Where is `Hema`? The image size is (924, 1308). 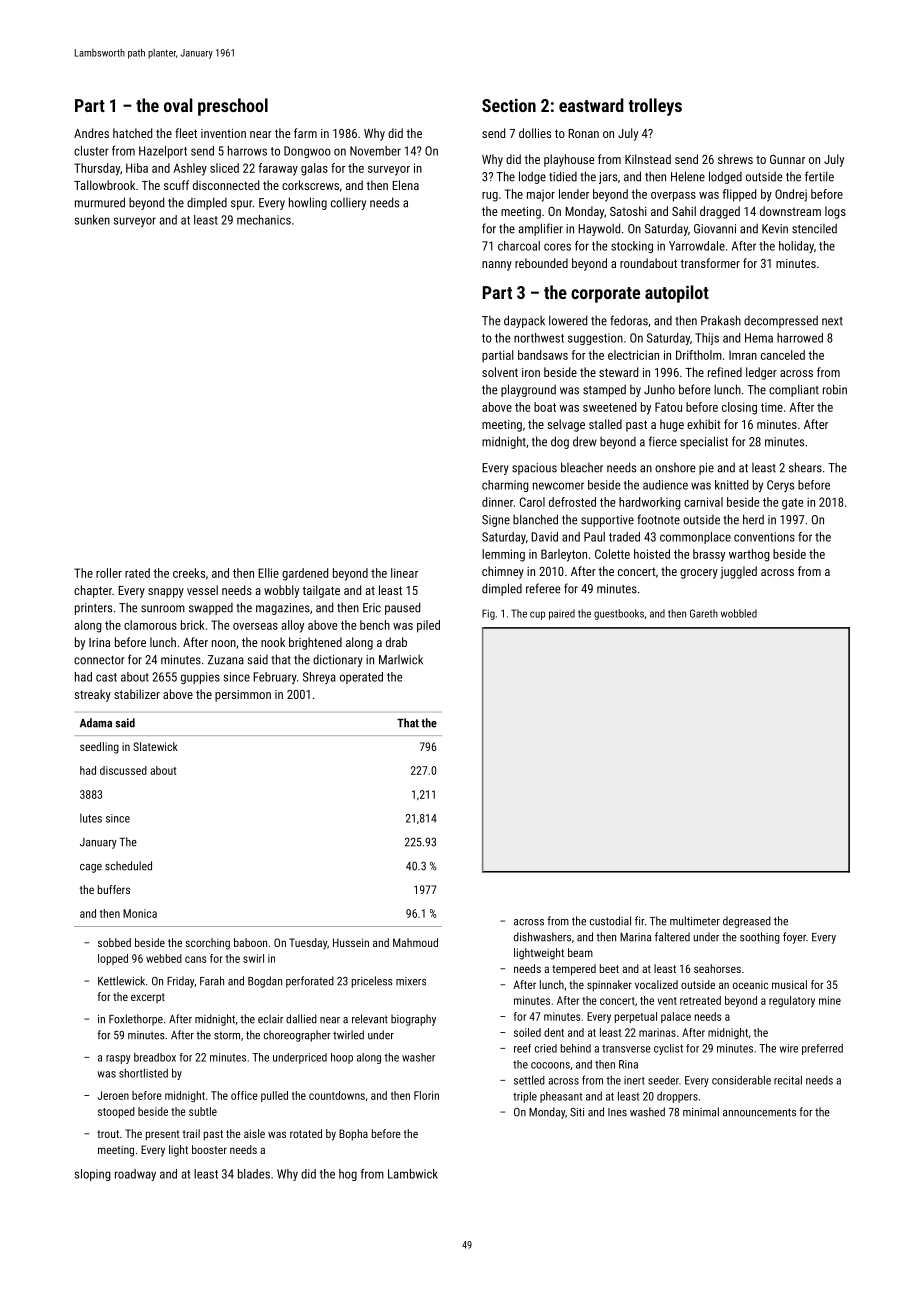 Hema is located at coordinates (759, 338).
